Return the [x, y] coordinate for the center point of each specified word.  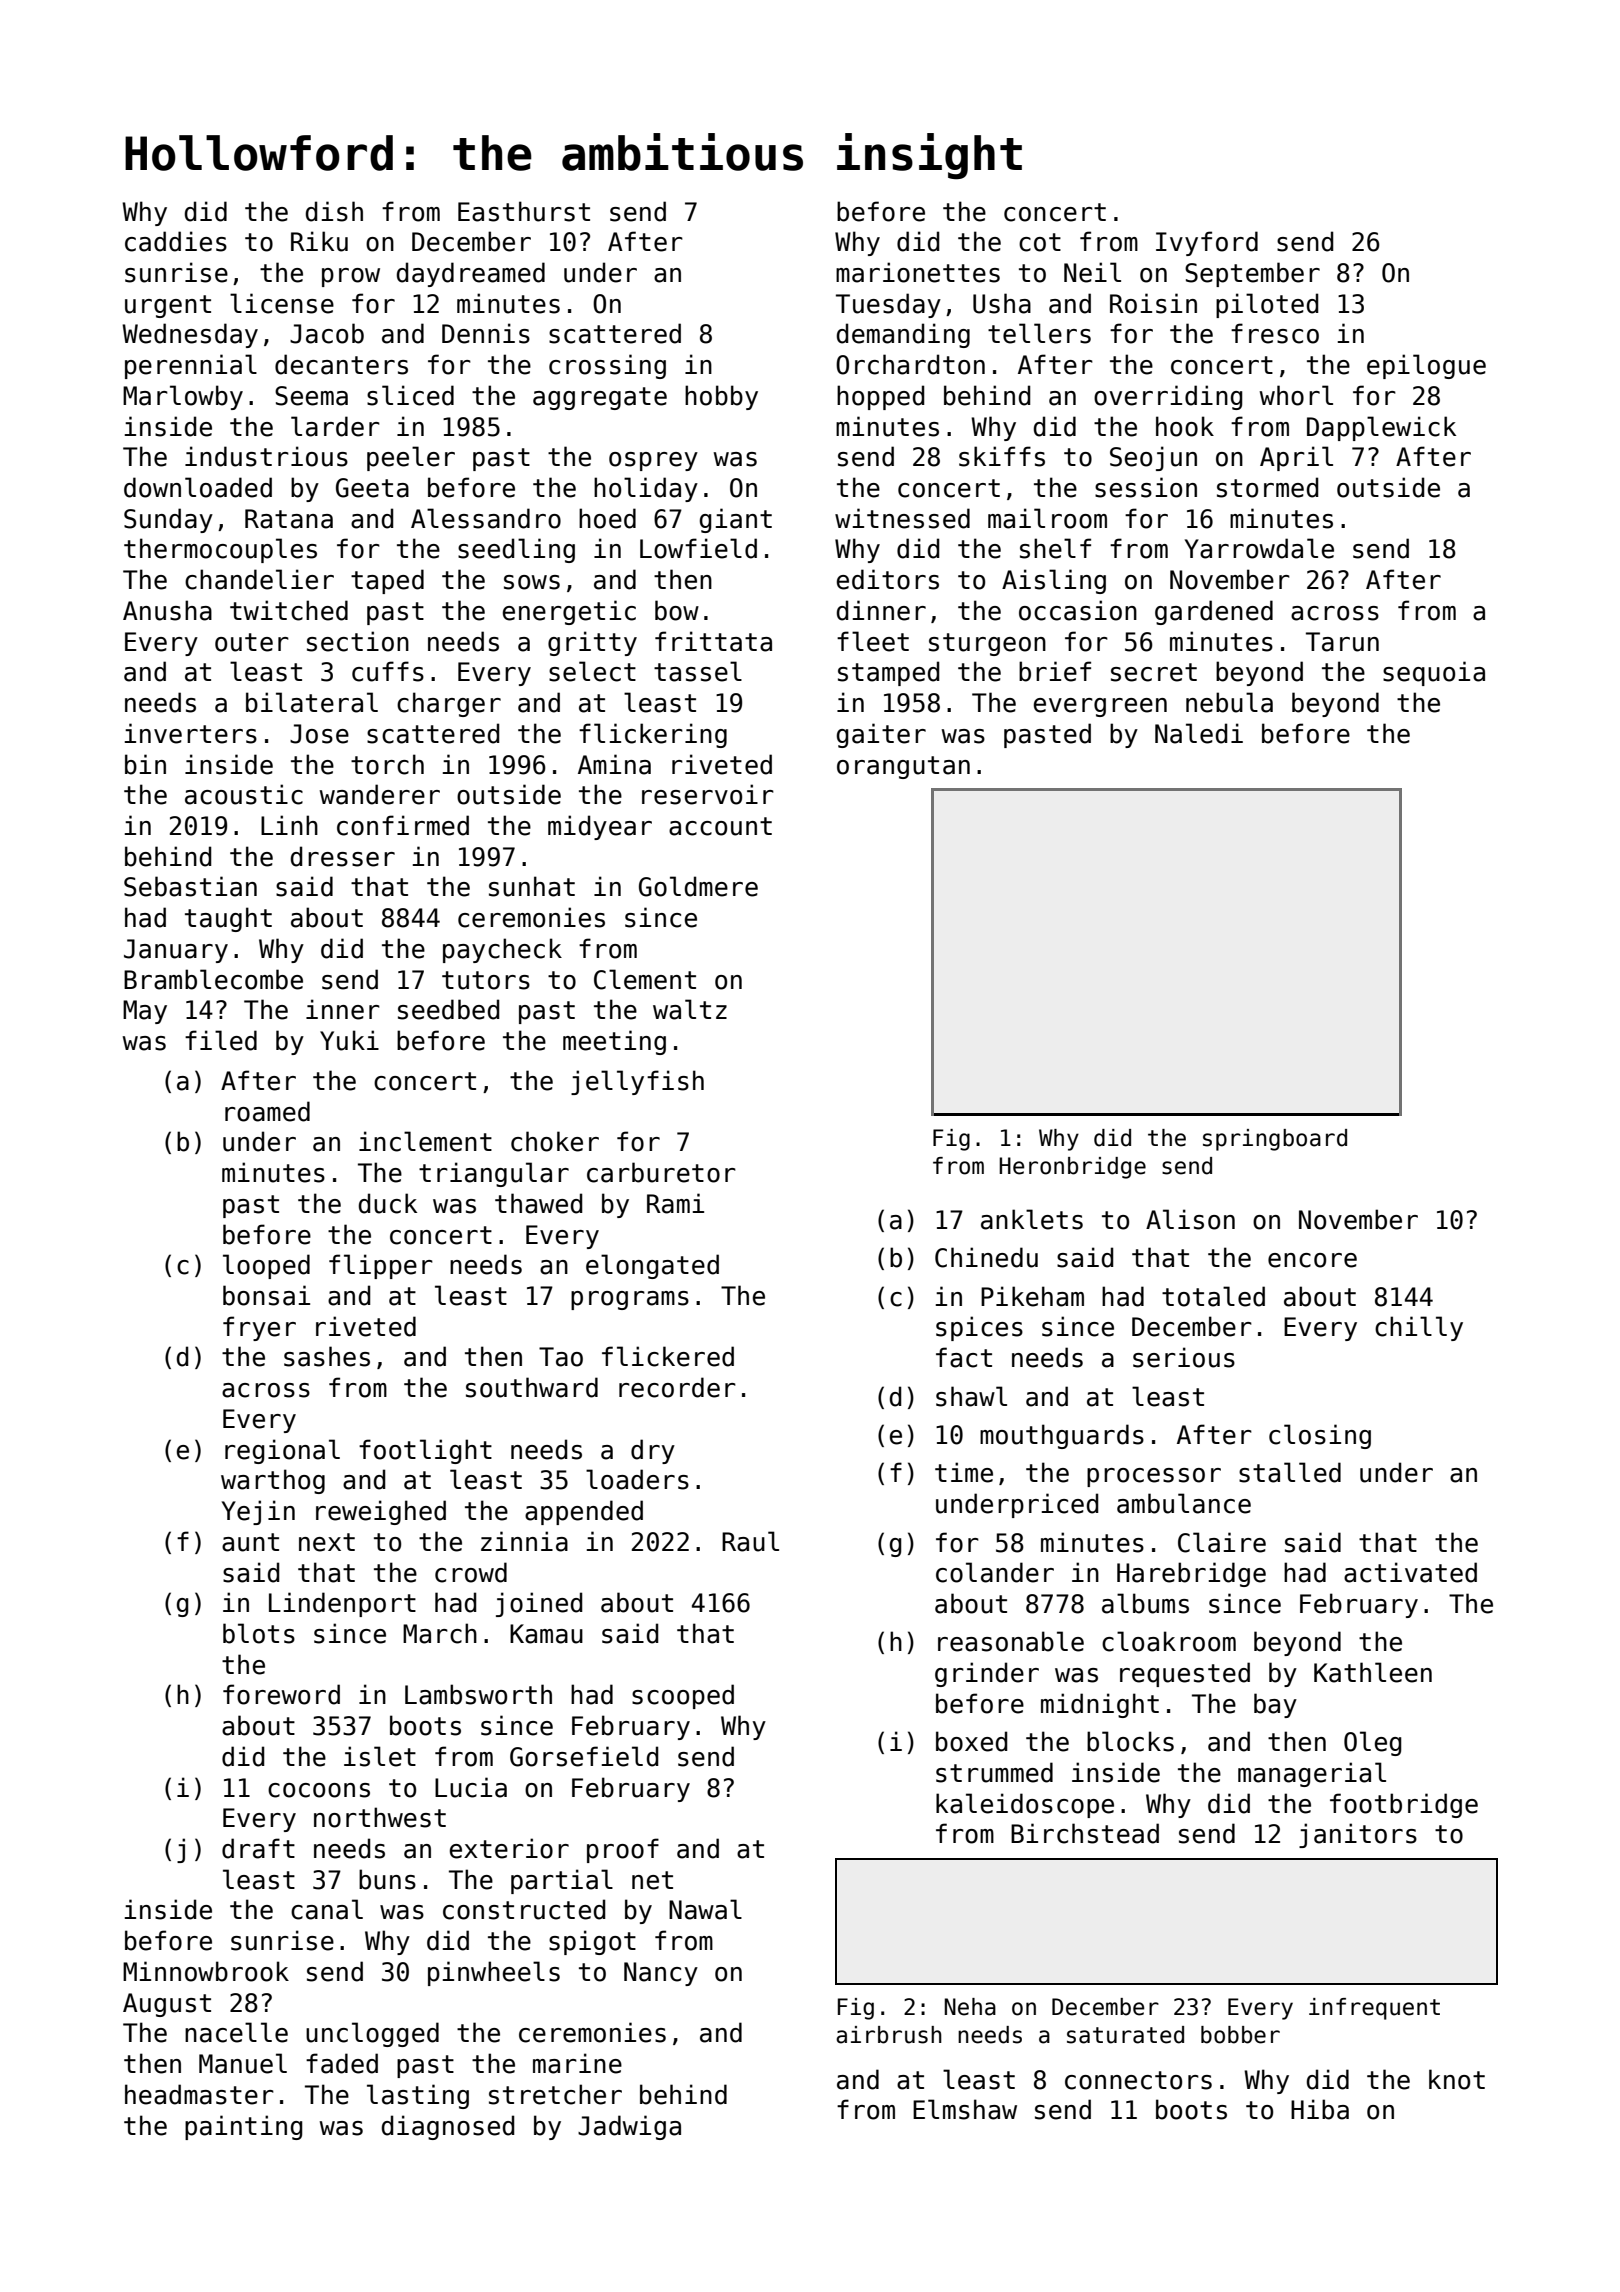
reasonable [1011, 1641]
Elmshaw [965, 2109]
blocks [1130, 1741]
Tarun [1342, 642]
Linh [289, 825]
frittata [713, 641]
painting [243, 2127]
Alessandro [486, 518]
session [1146, 487]
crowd [471, 1572]
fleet [873, 641]
